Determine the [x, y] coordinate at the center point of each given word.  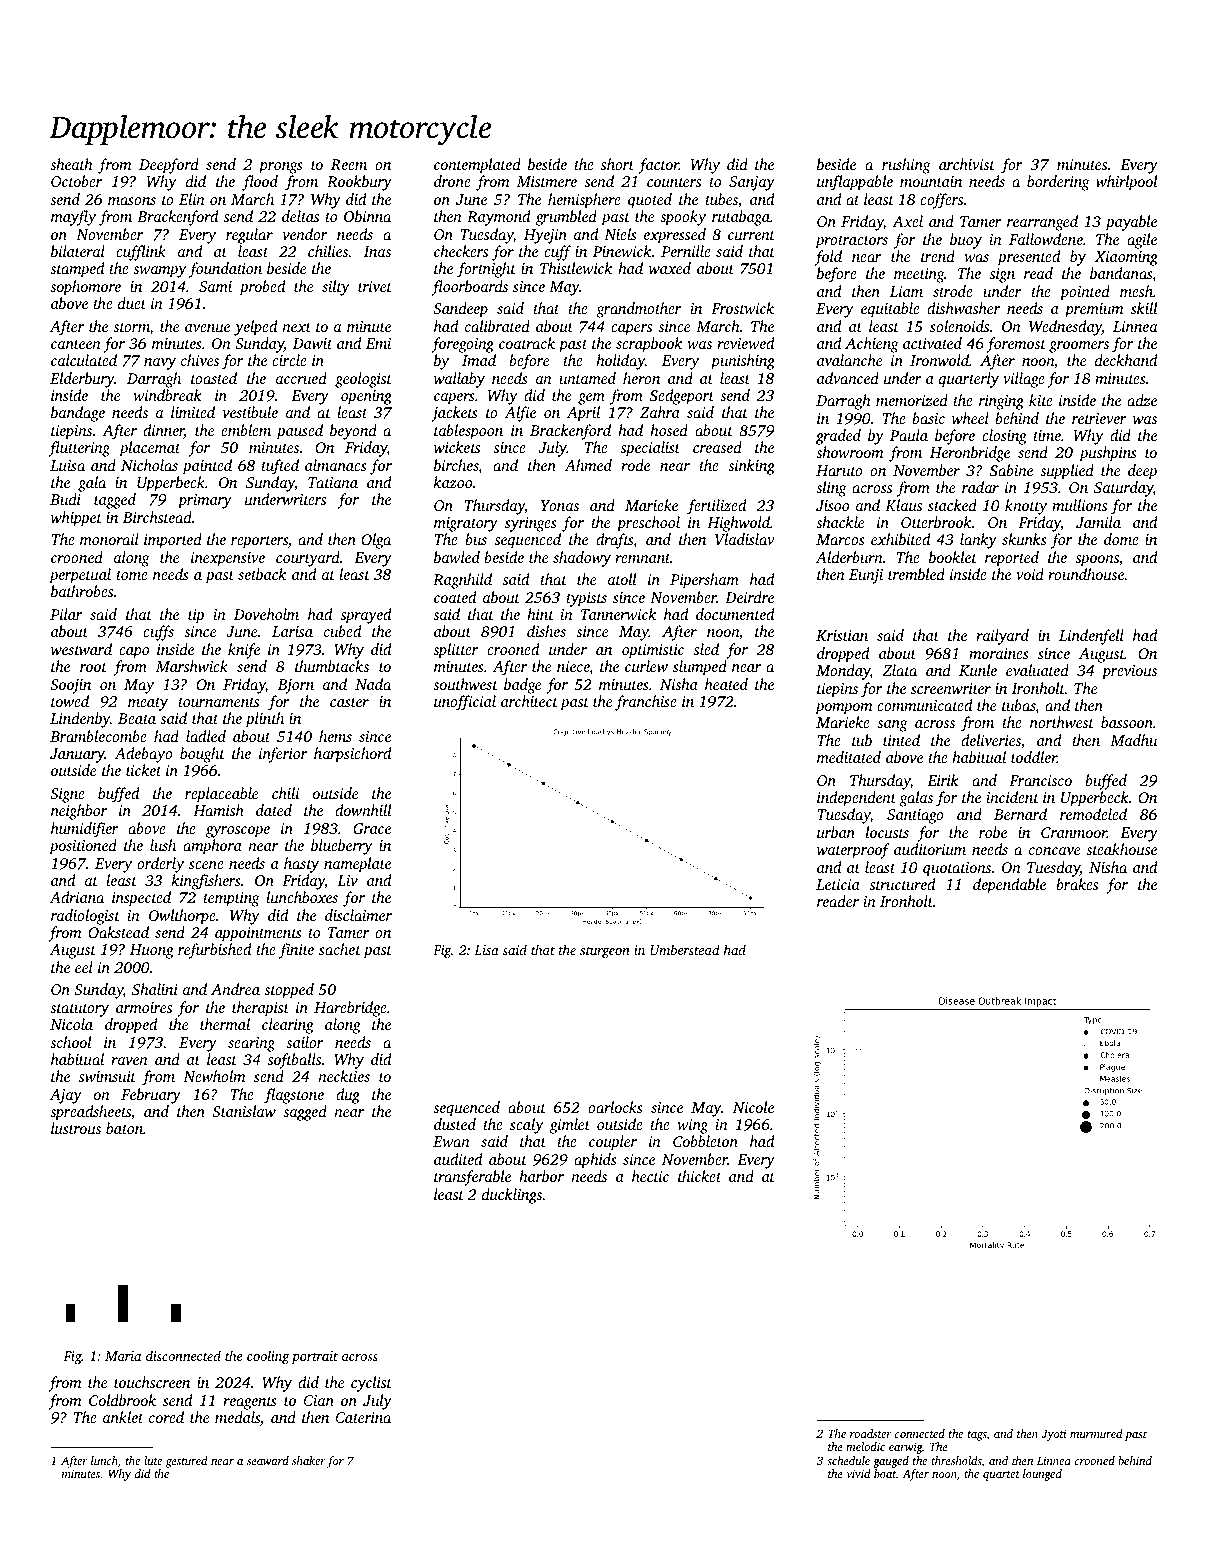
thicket [699, 1176]
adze [1142, 400]
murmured [1096, 1433]
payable [1131, 223]
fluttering [79, 449]
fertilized [716, 507]
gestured [187, 1462]
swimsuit [107, 1076]
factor [658, 166]
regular [249, 236]
